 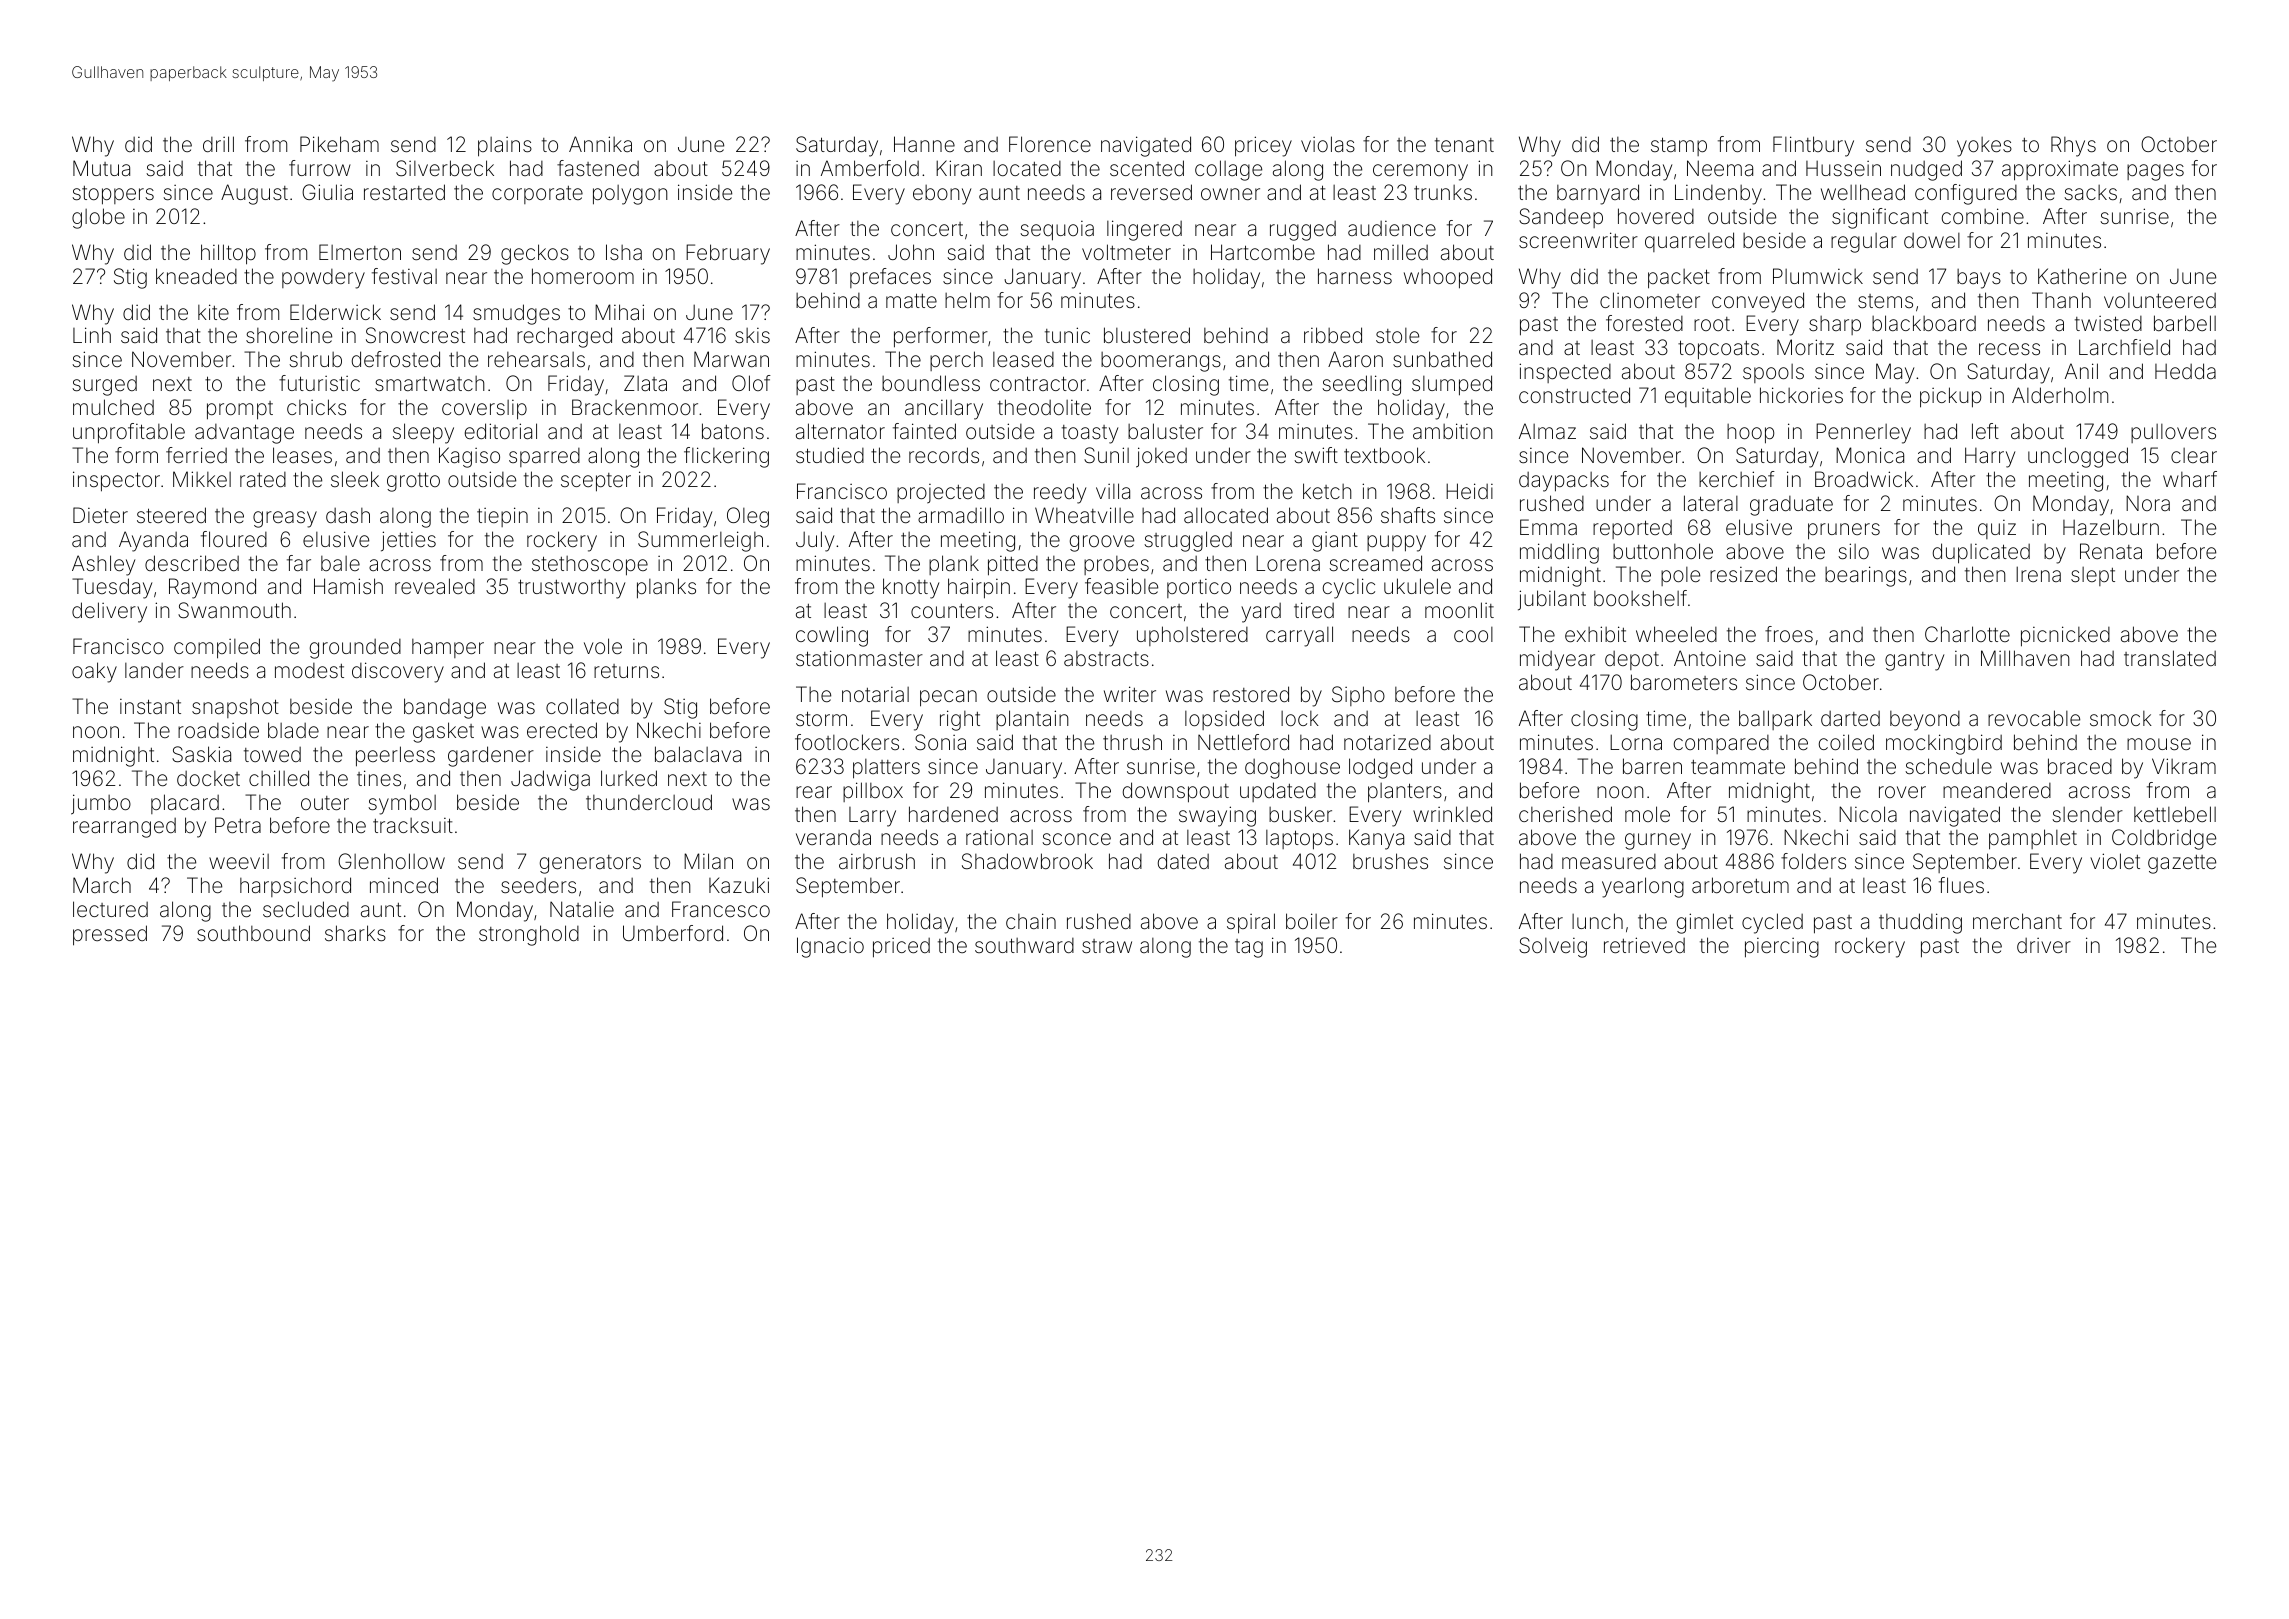 What do you see at coordinates (1950, 397) in the image?
I see `pickup` at bounding box center [1950, 397].
